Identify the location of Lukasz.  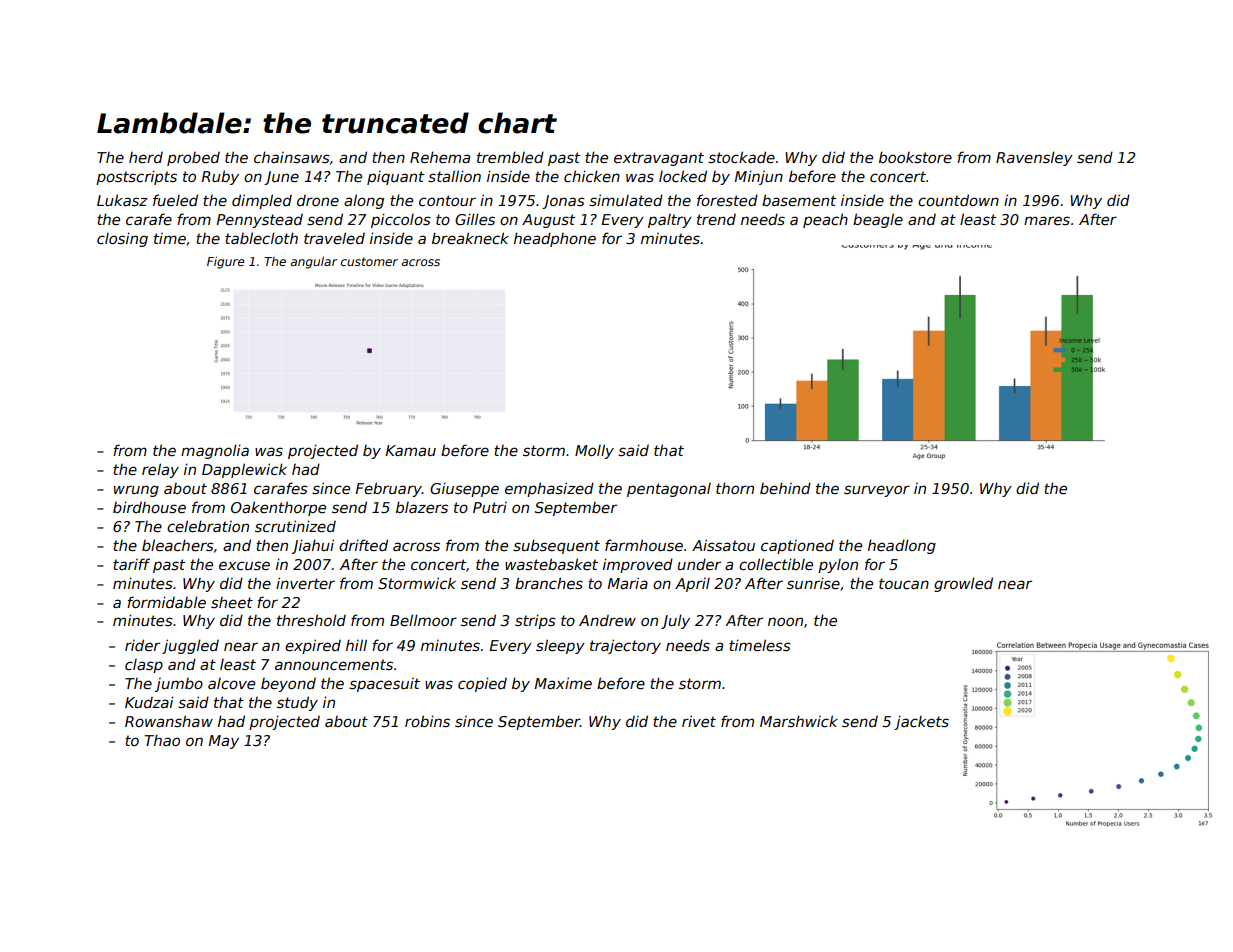
(122, 200).
